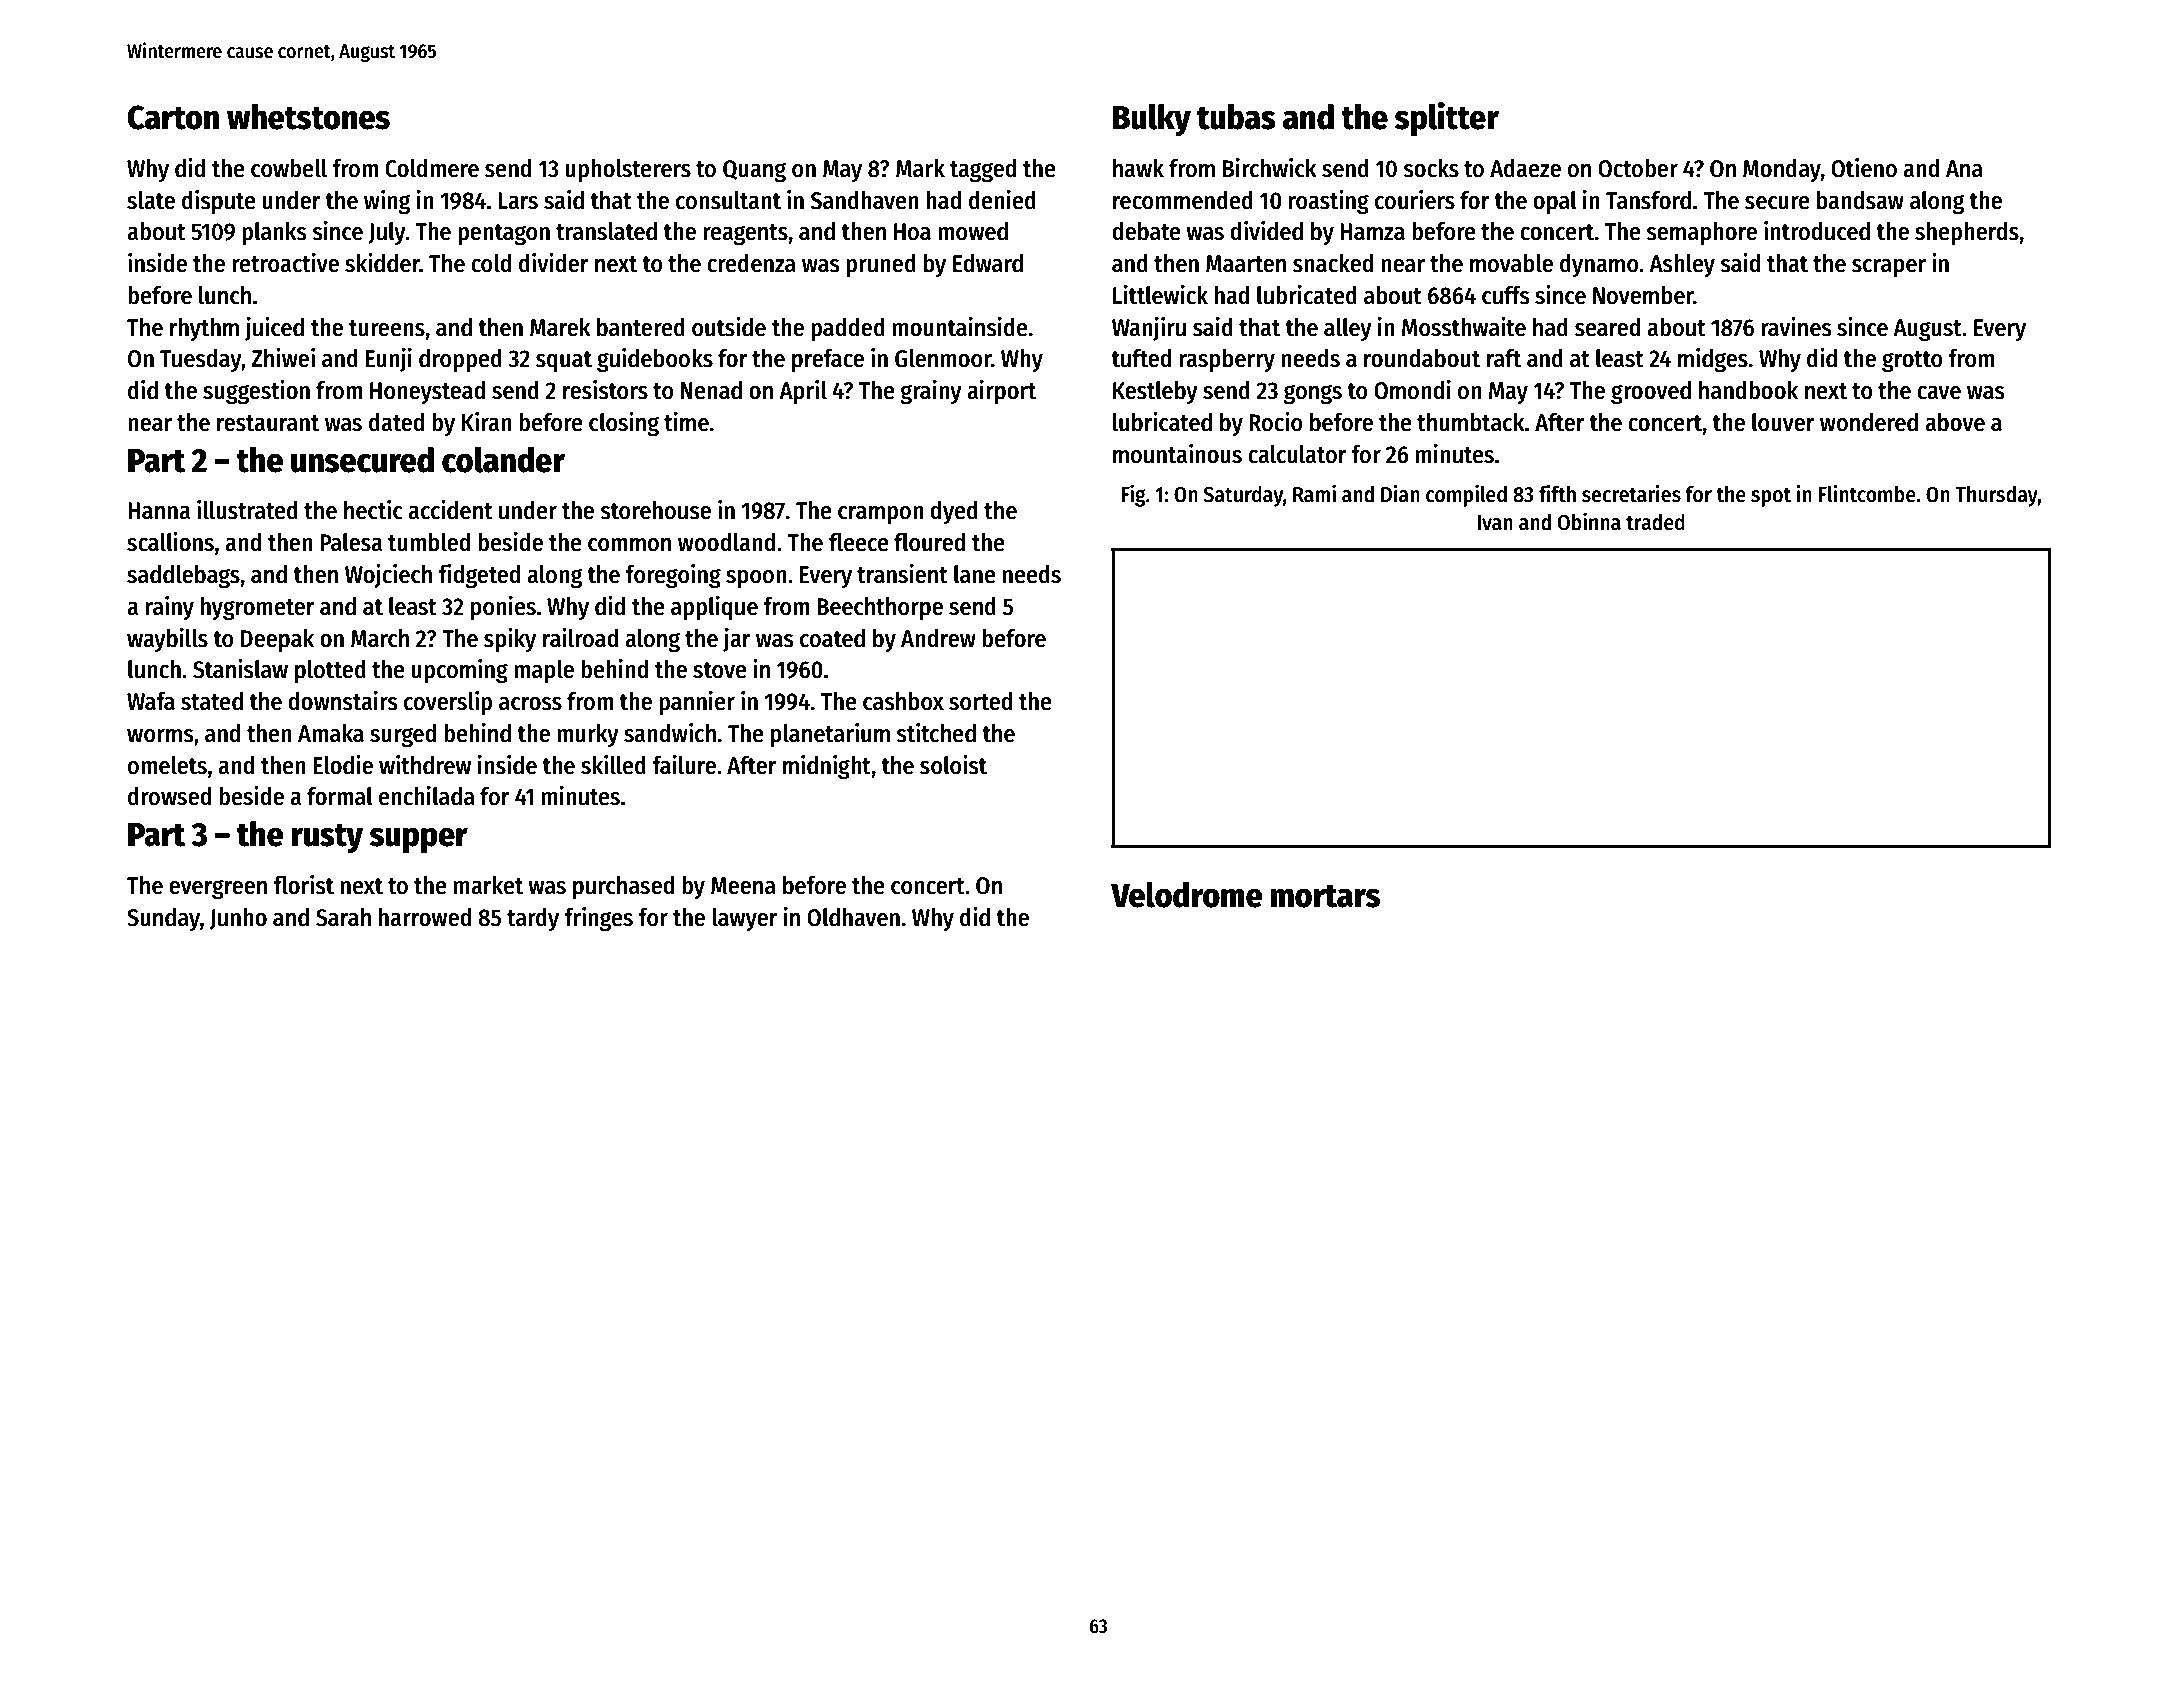  What do you see at coordinates (1997, 496) in the document?
I see `Thursday` at bounding box center [1997, 496].
